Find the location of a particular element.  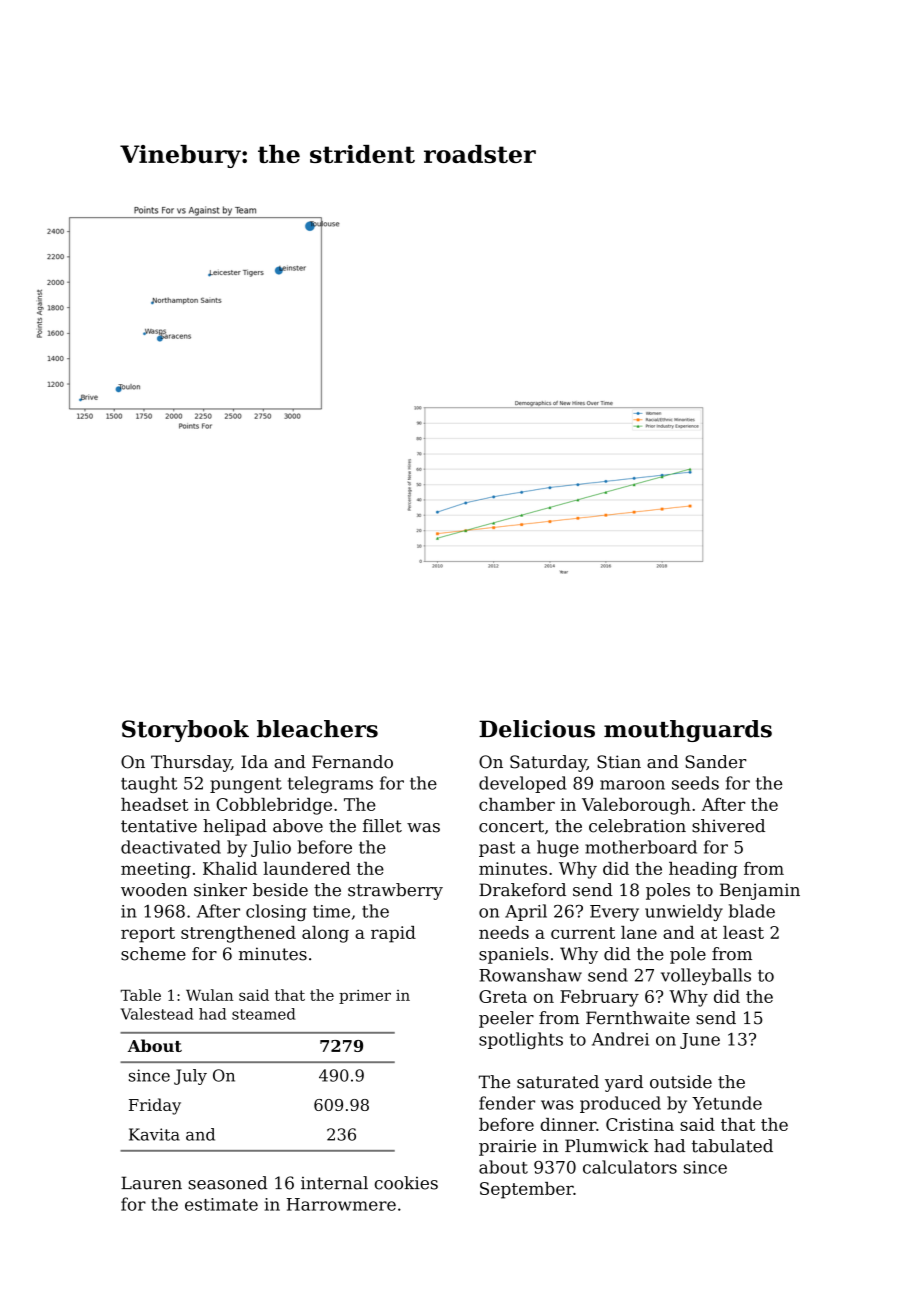

Kavita is located at coordinates (154, 1134).
